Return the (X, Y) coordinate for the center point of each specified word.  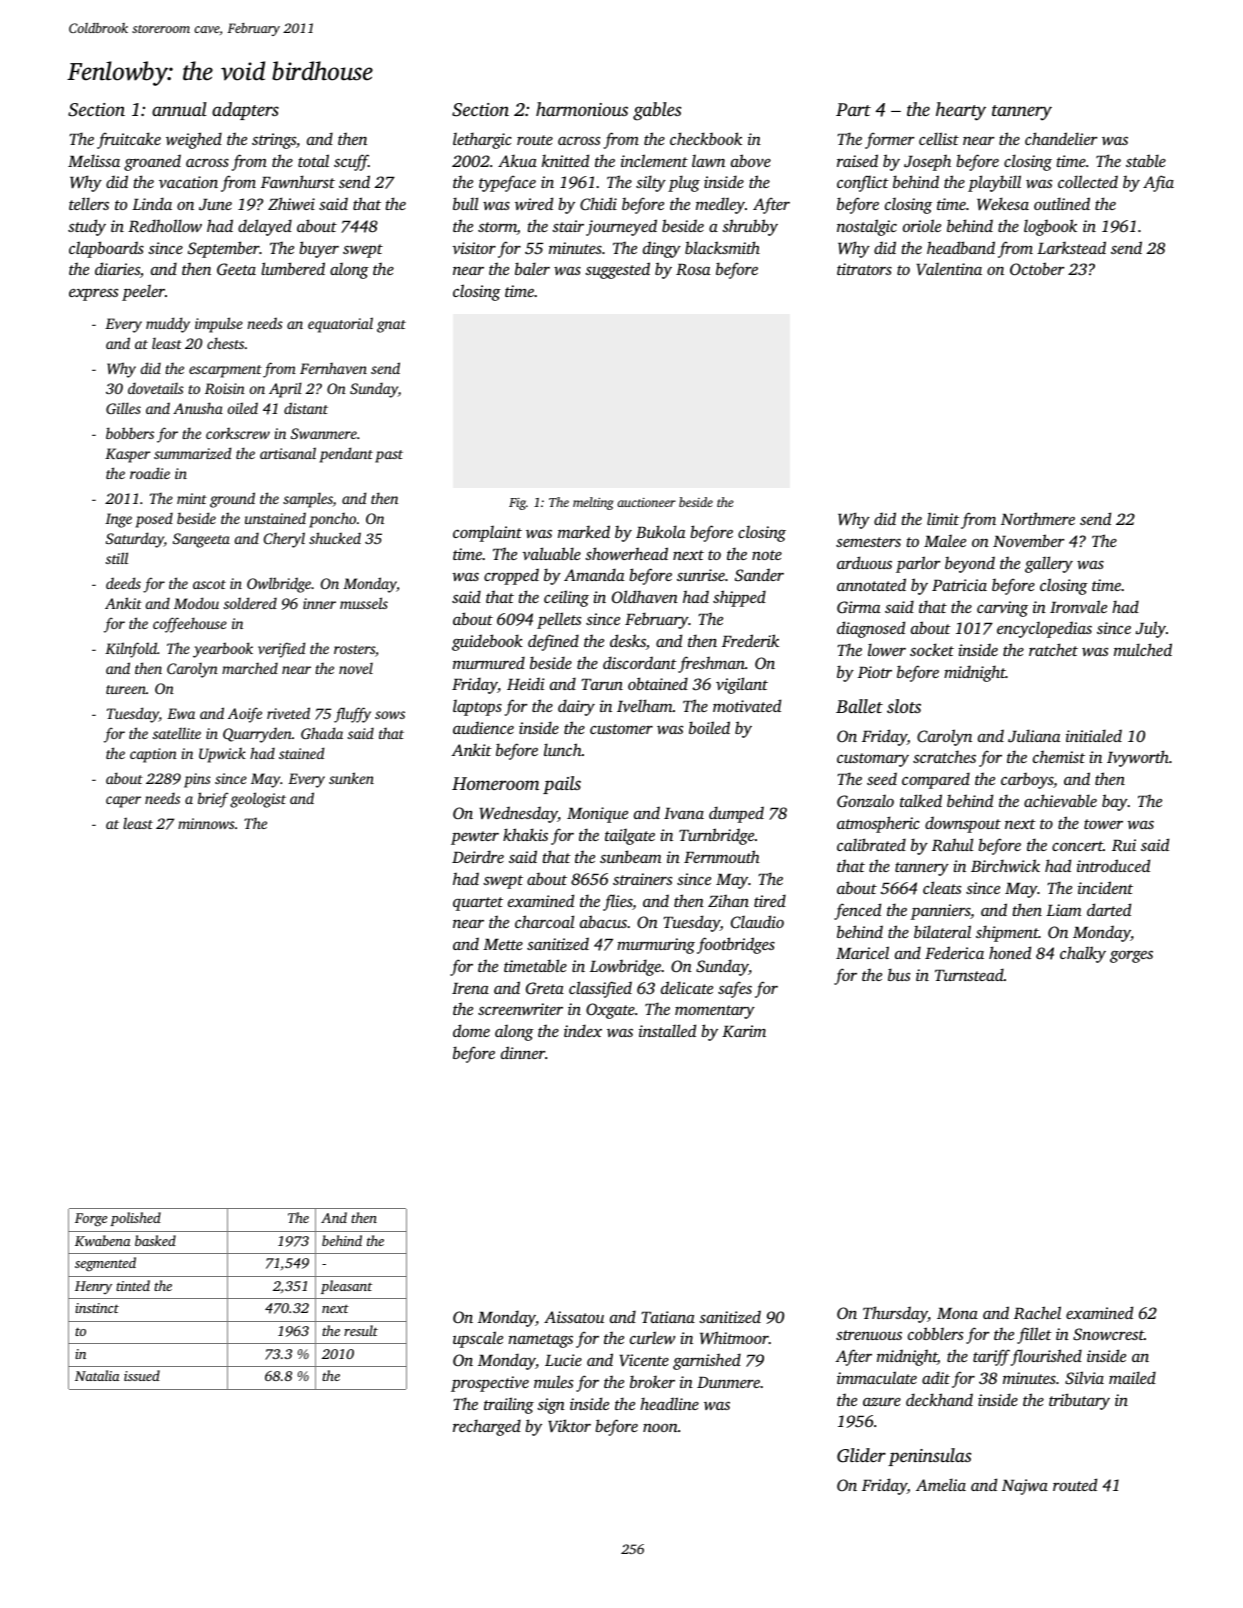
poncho (332, 520)
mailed (1132, 1377)
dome (471, 1030)
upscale (478, 1339)
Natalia (97, 1375)
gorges (1131, 956)
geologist (258, 800)
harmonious (582, 109)
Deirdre (478, 856)
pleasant (346, 1287)
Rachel (1037, 1312)
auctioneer (646, 502)
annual (179, 109)
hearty (961, 111)
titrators (864, 269)
